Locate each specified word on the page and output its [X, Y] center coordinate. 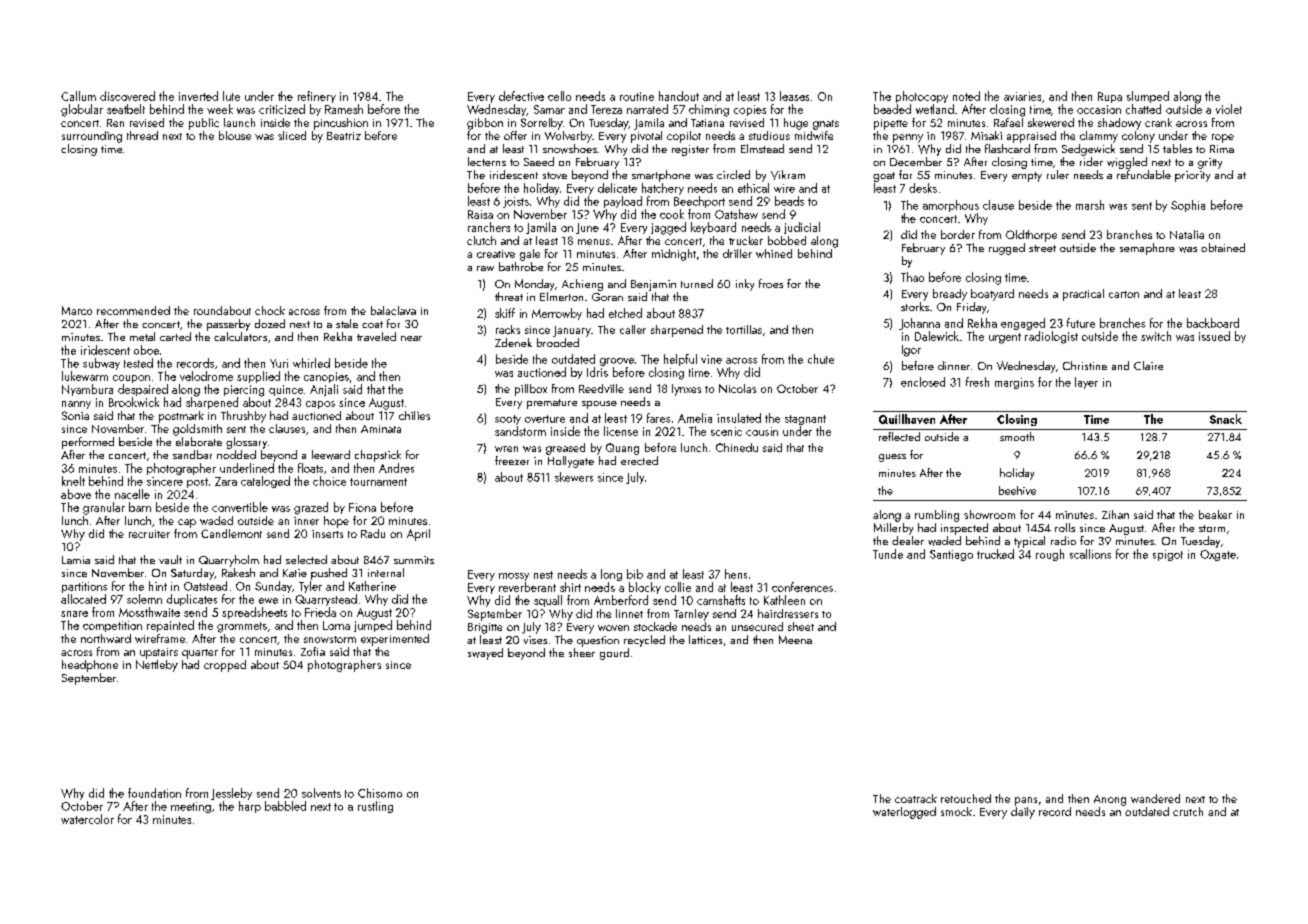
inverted [198, 96]
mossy [514, 577]
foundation [154, 793]
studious [769, 135]
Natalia [1187, 234]
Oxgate [1218, 555]
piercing [244, 391]
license [621, 431]
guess [892, 458]
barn [140, 507]
